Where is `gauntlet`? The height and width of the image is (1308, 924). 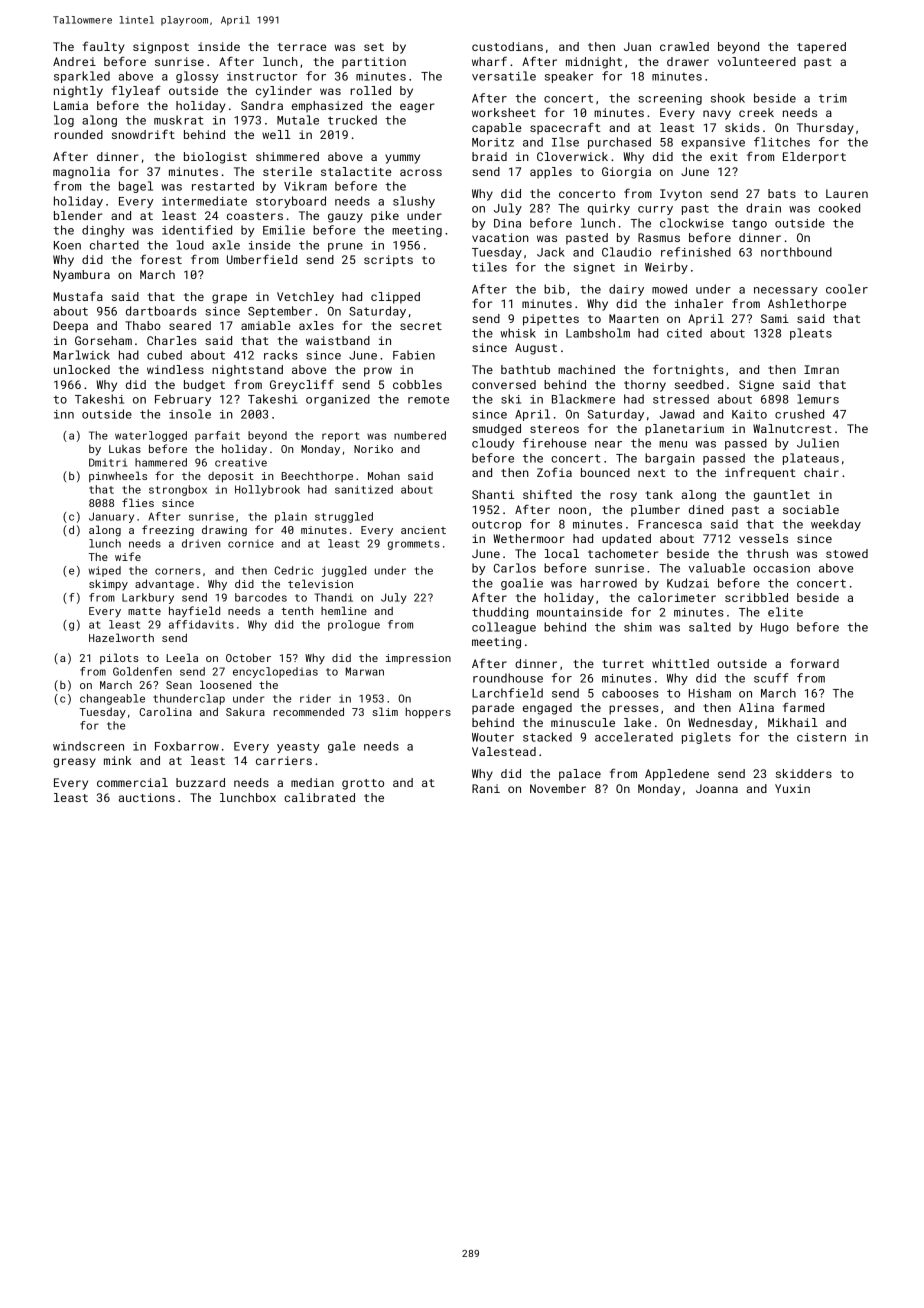
gauntlet is located at coordinates (782, 496).
